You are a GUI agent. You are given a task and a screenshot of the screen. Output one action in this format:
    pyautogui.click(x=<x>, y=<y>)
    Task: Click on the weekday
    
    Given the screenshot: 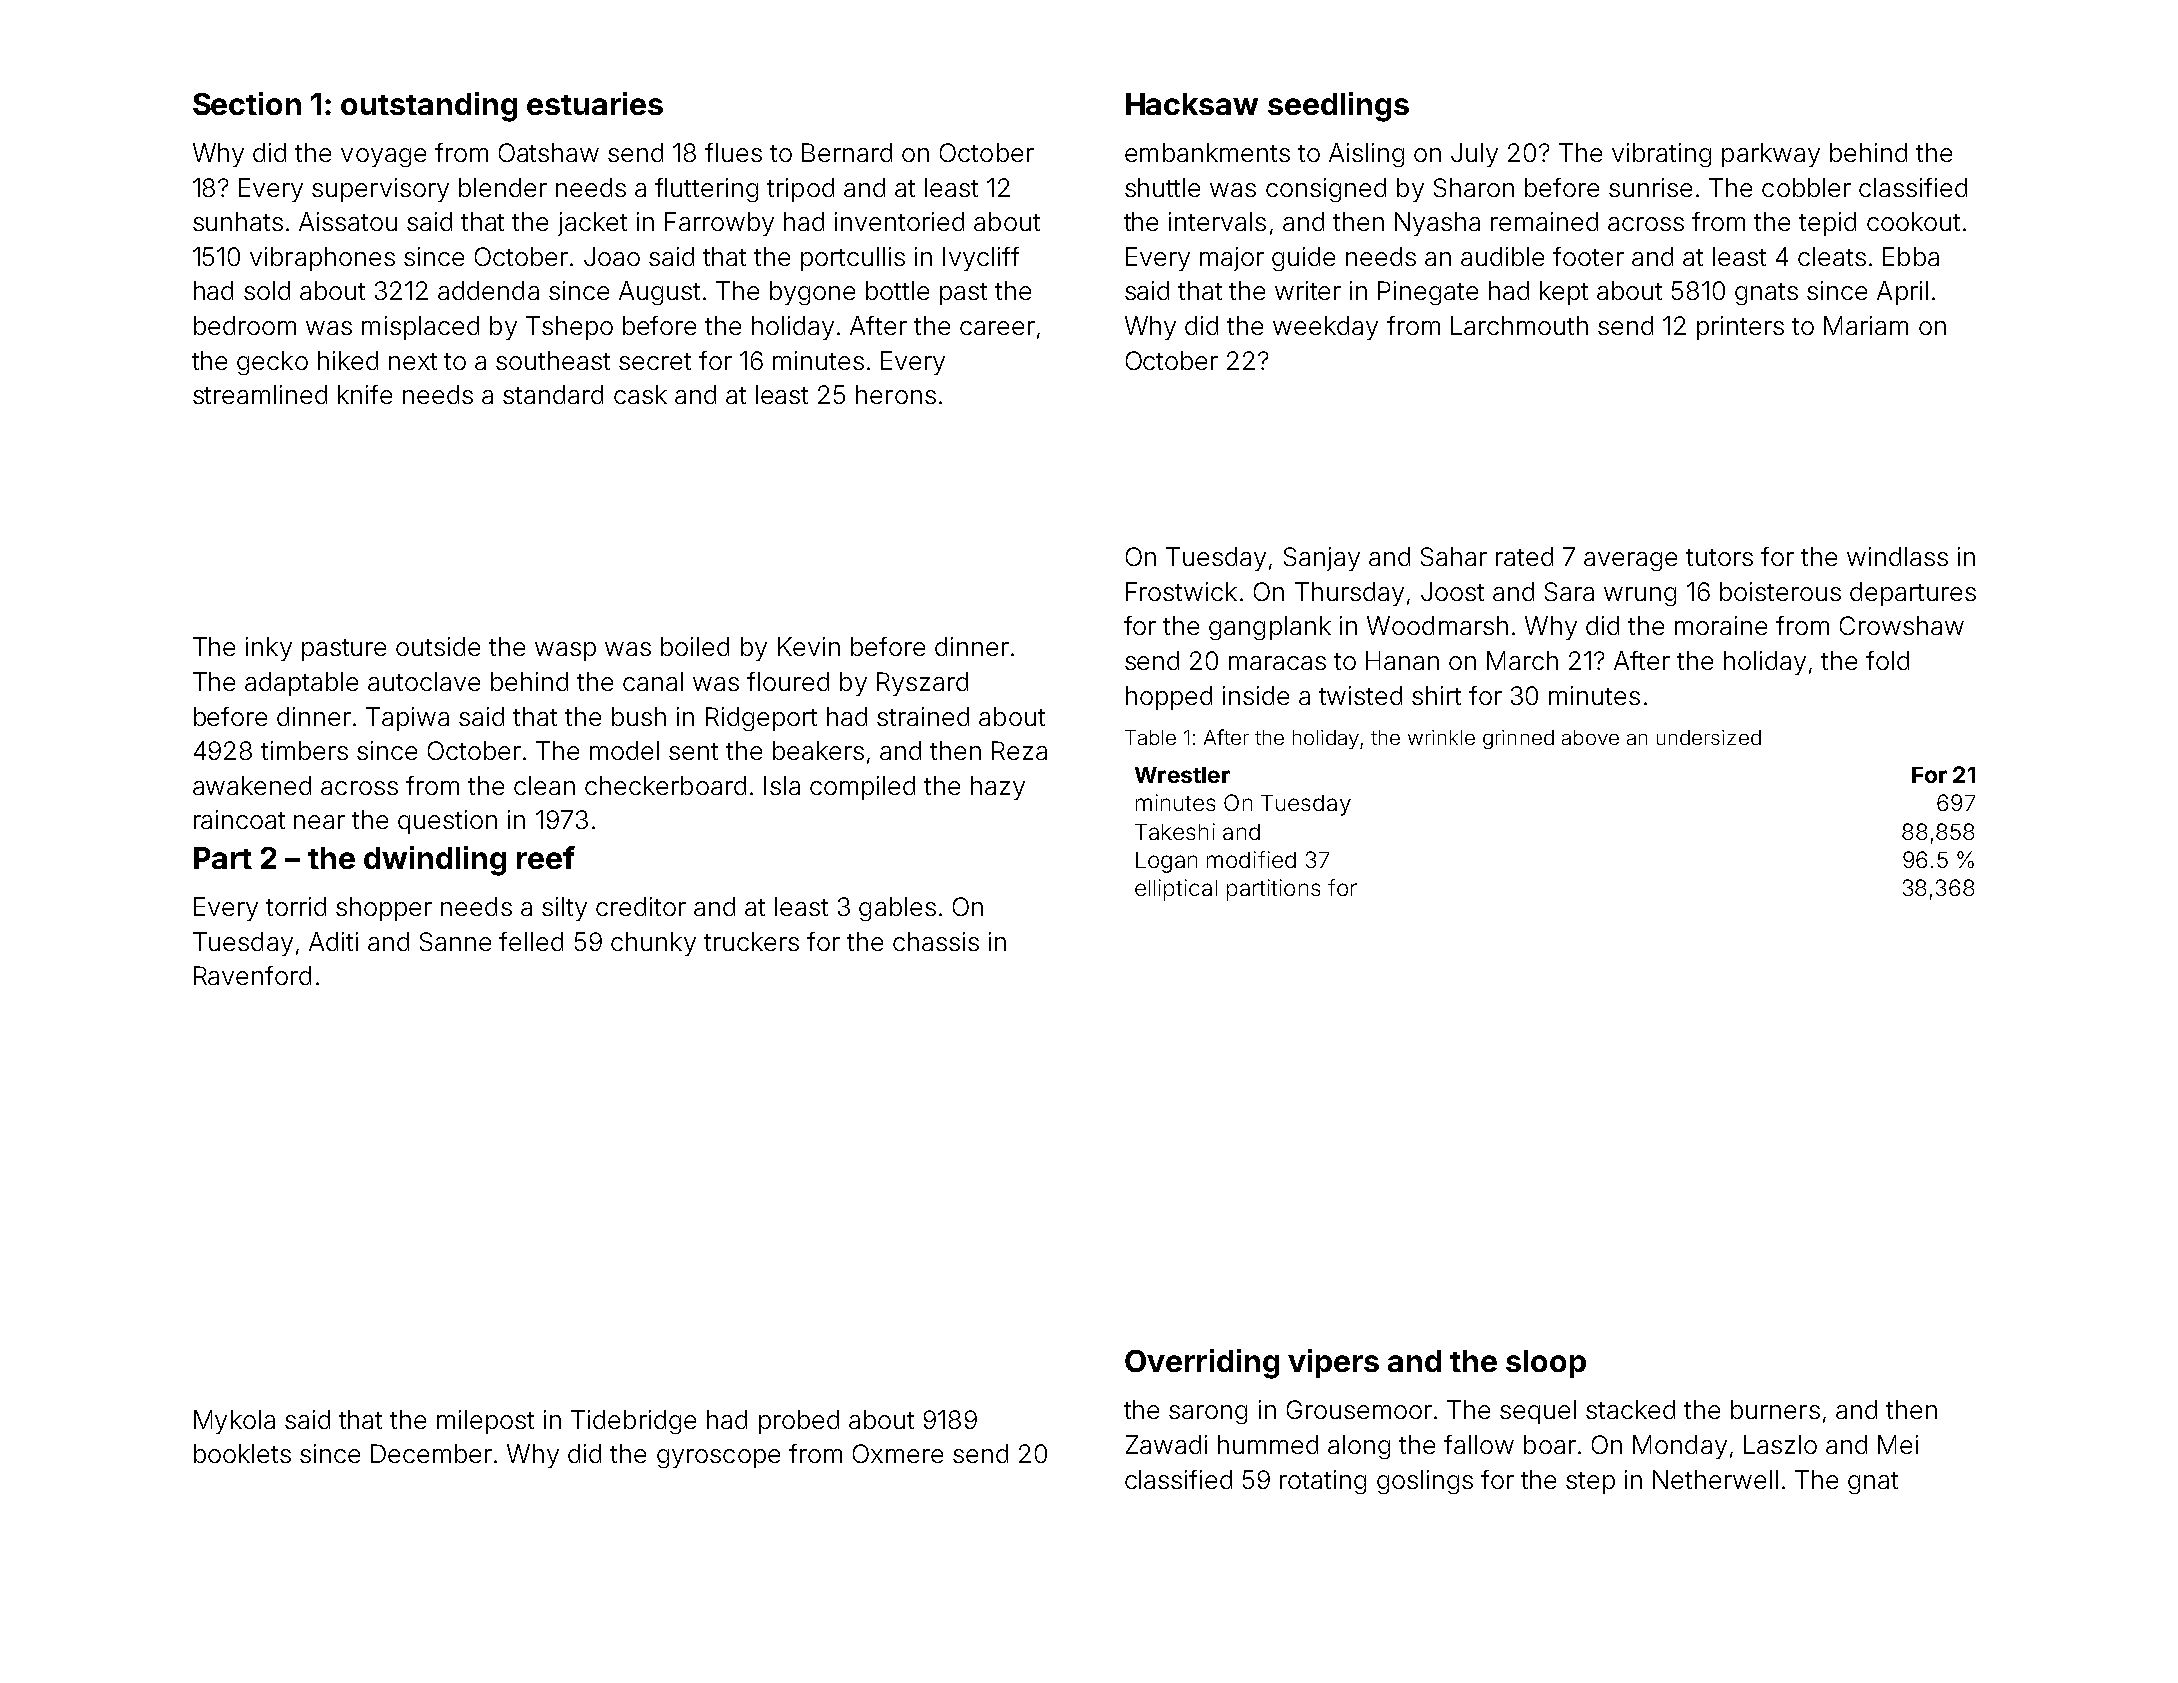 What is the action you would take?
    pyautogui.click(x=1325, y=328)
